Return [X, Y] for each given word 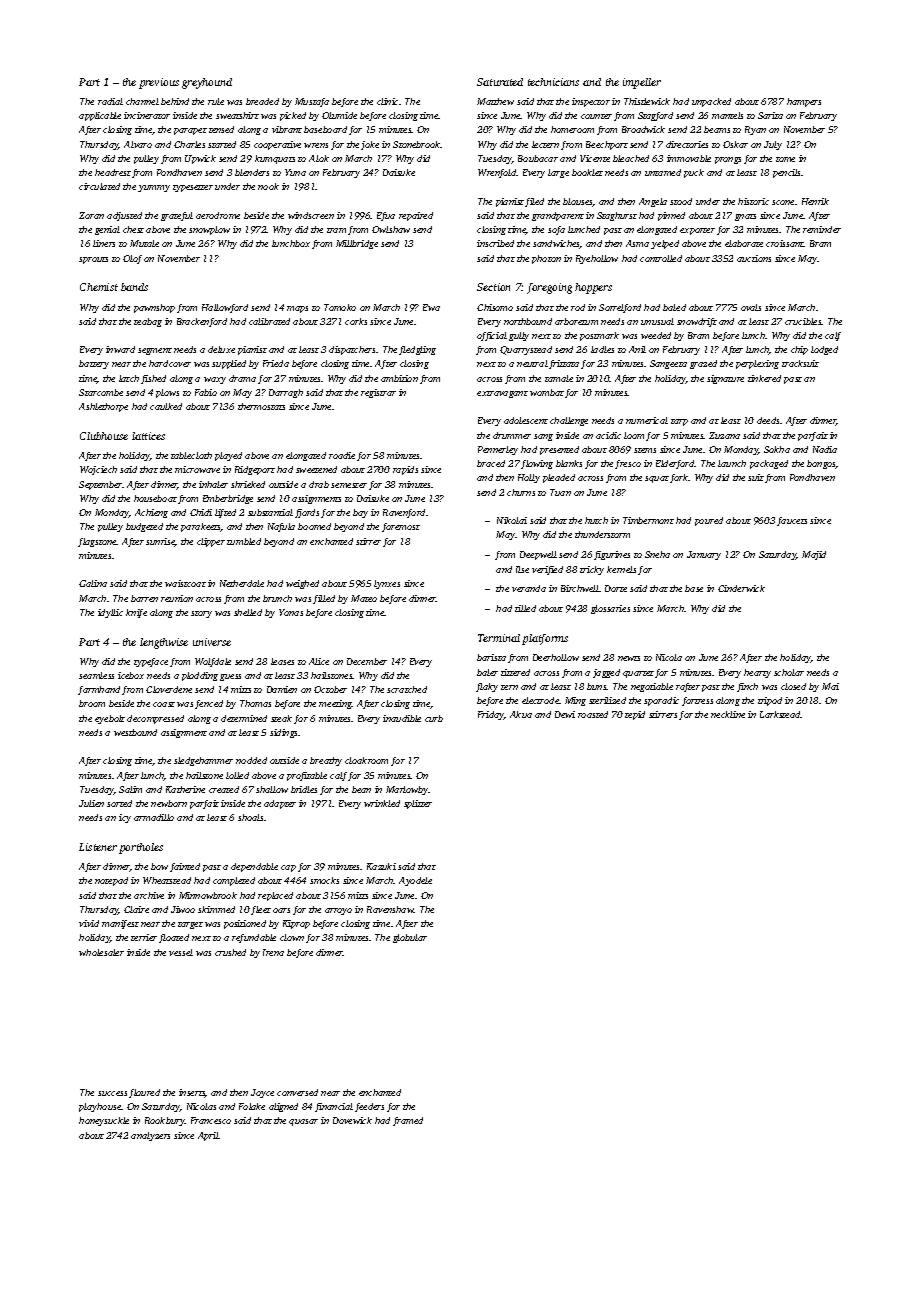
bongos [821, 464]
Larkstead [780, 714]
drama [242, 378]
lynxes [387, 584]
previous [159, 83]
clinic [387, 101]
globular [410, 938]
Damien [282, 689]
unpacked [711, 102]
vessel [181, 952]
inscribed [495, 243]
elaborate [744, 243]
